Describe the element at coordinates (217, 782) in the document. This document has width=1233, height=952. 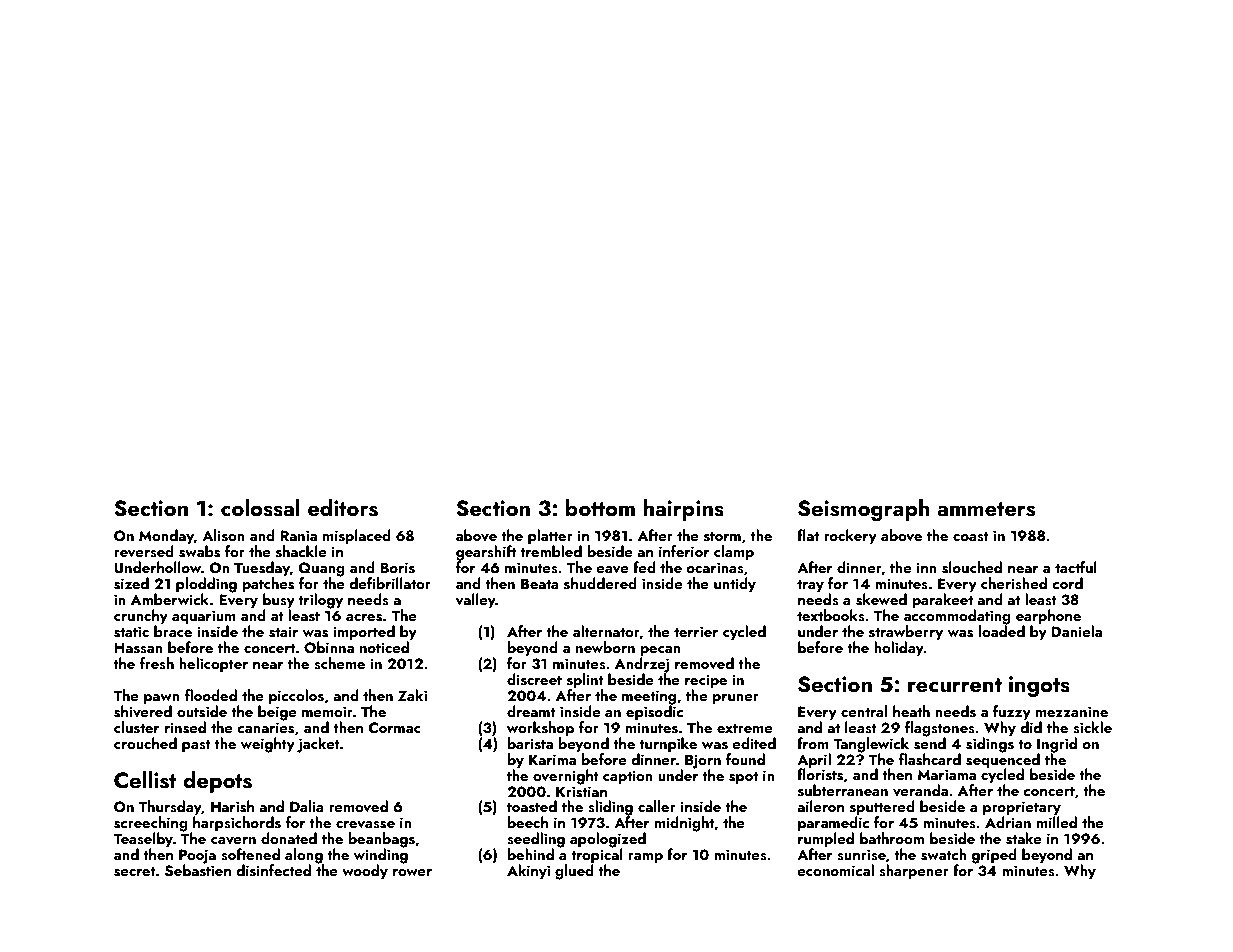
I see `depots` at that location.
